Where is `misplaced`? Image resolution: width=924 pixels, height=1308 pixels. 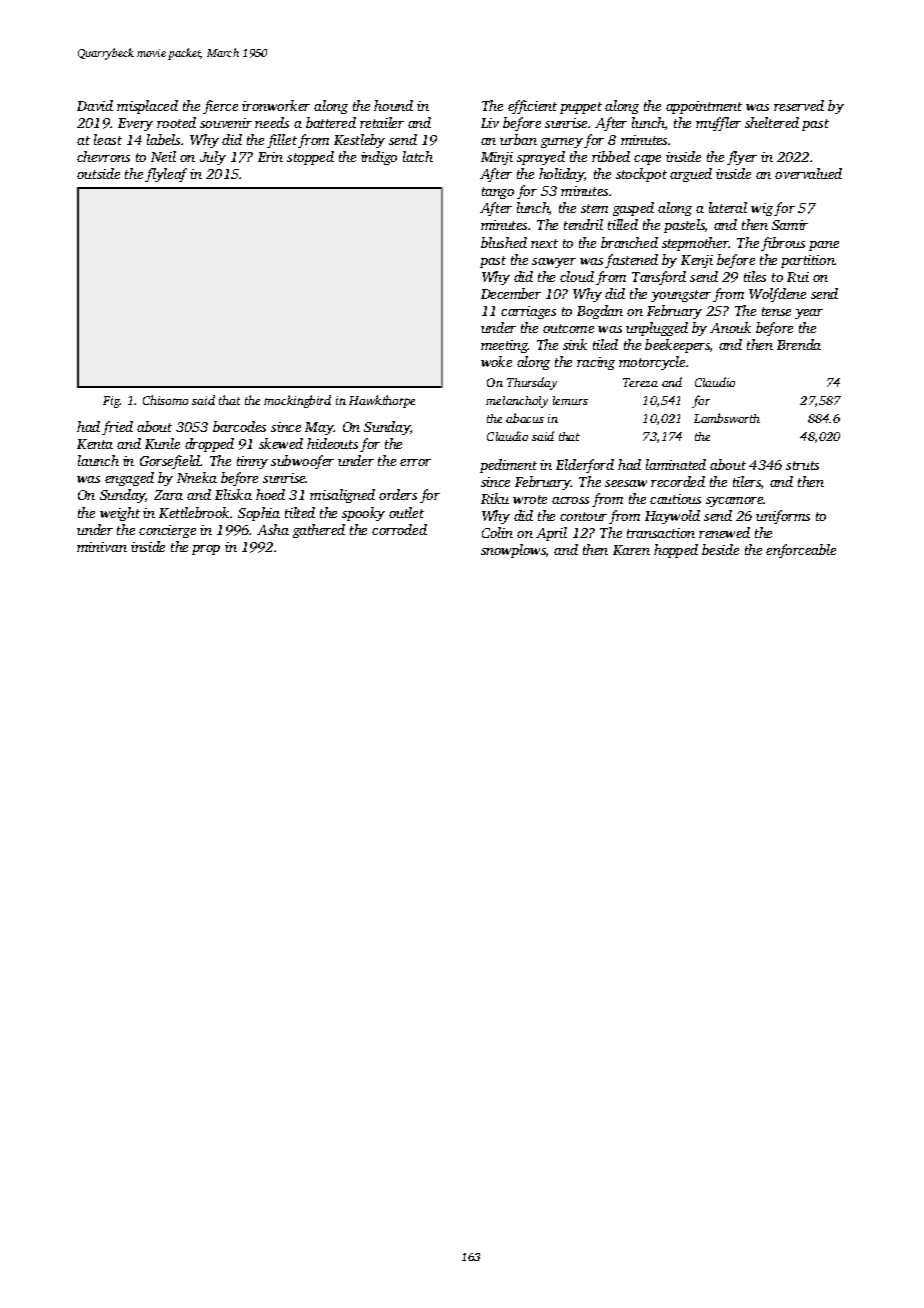
misplaced is located at coordinates (147, 107).
